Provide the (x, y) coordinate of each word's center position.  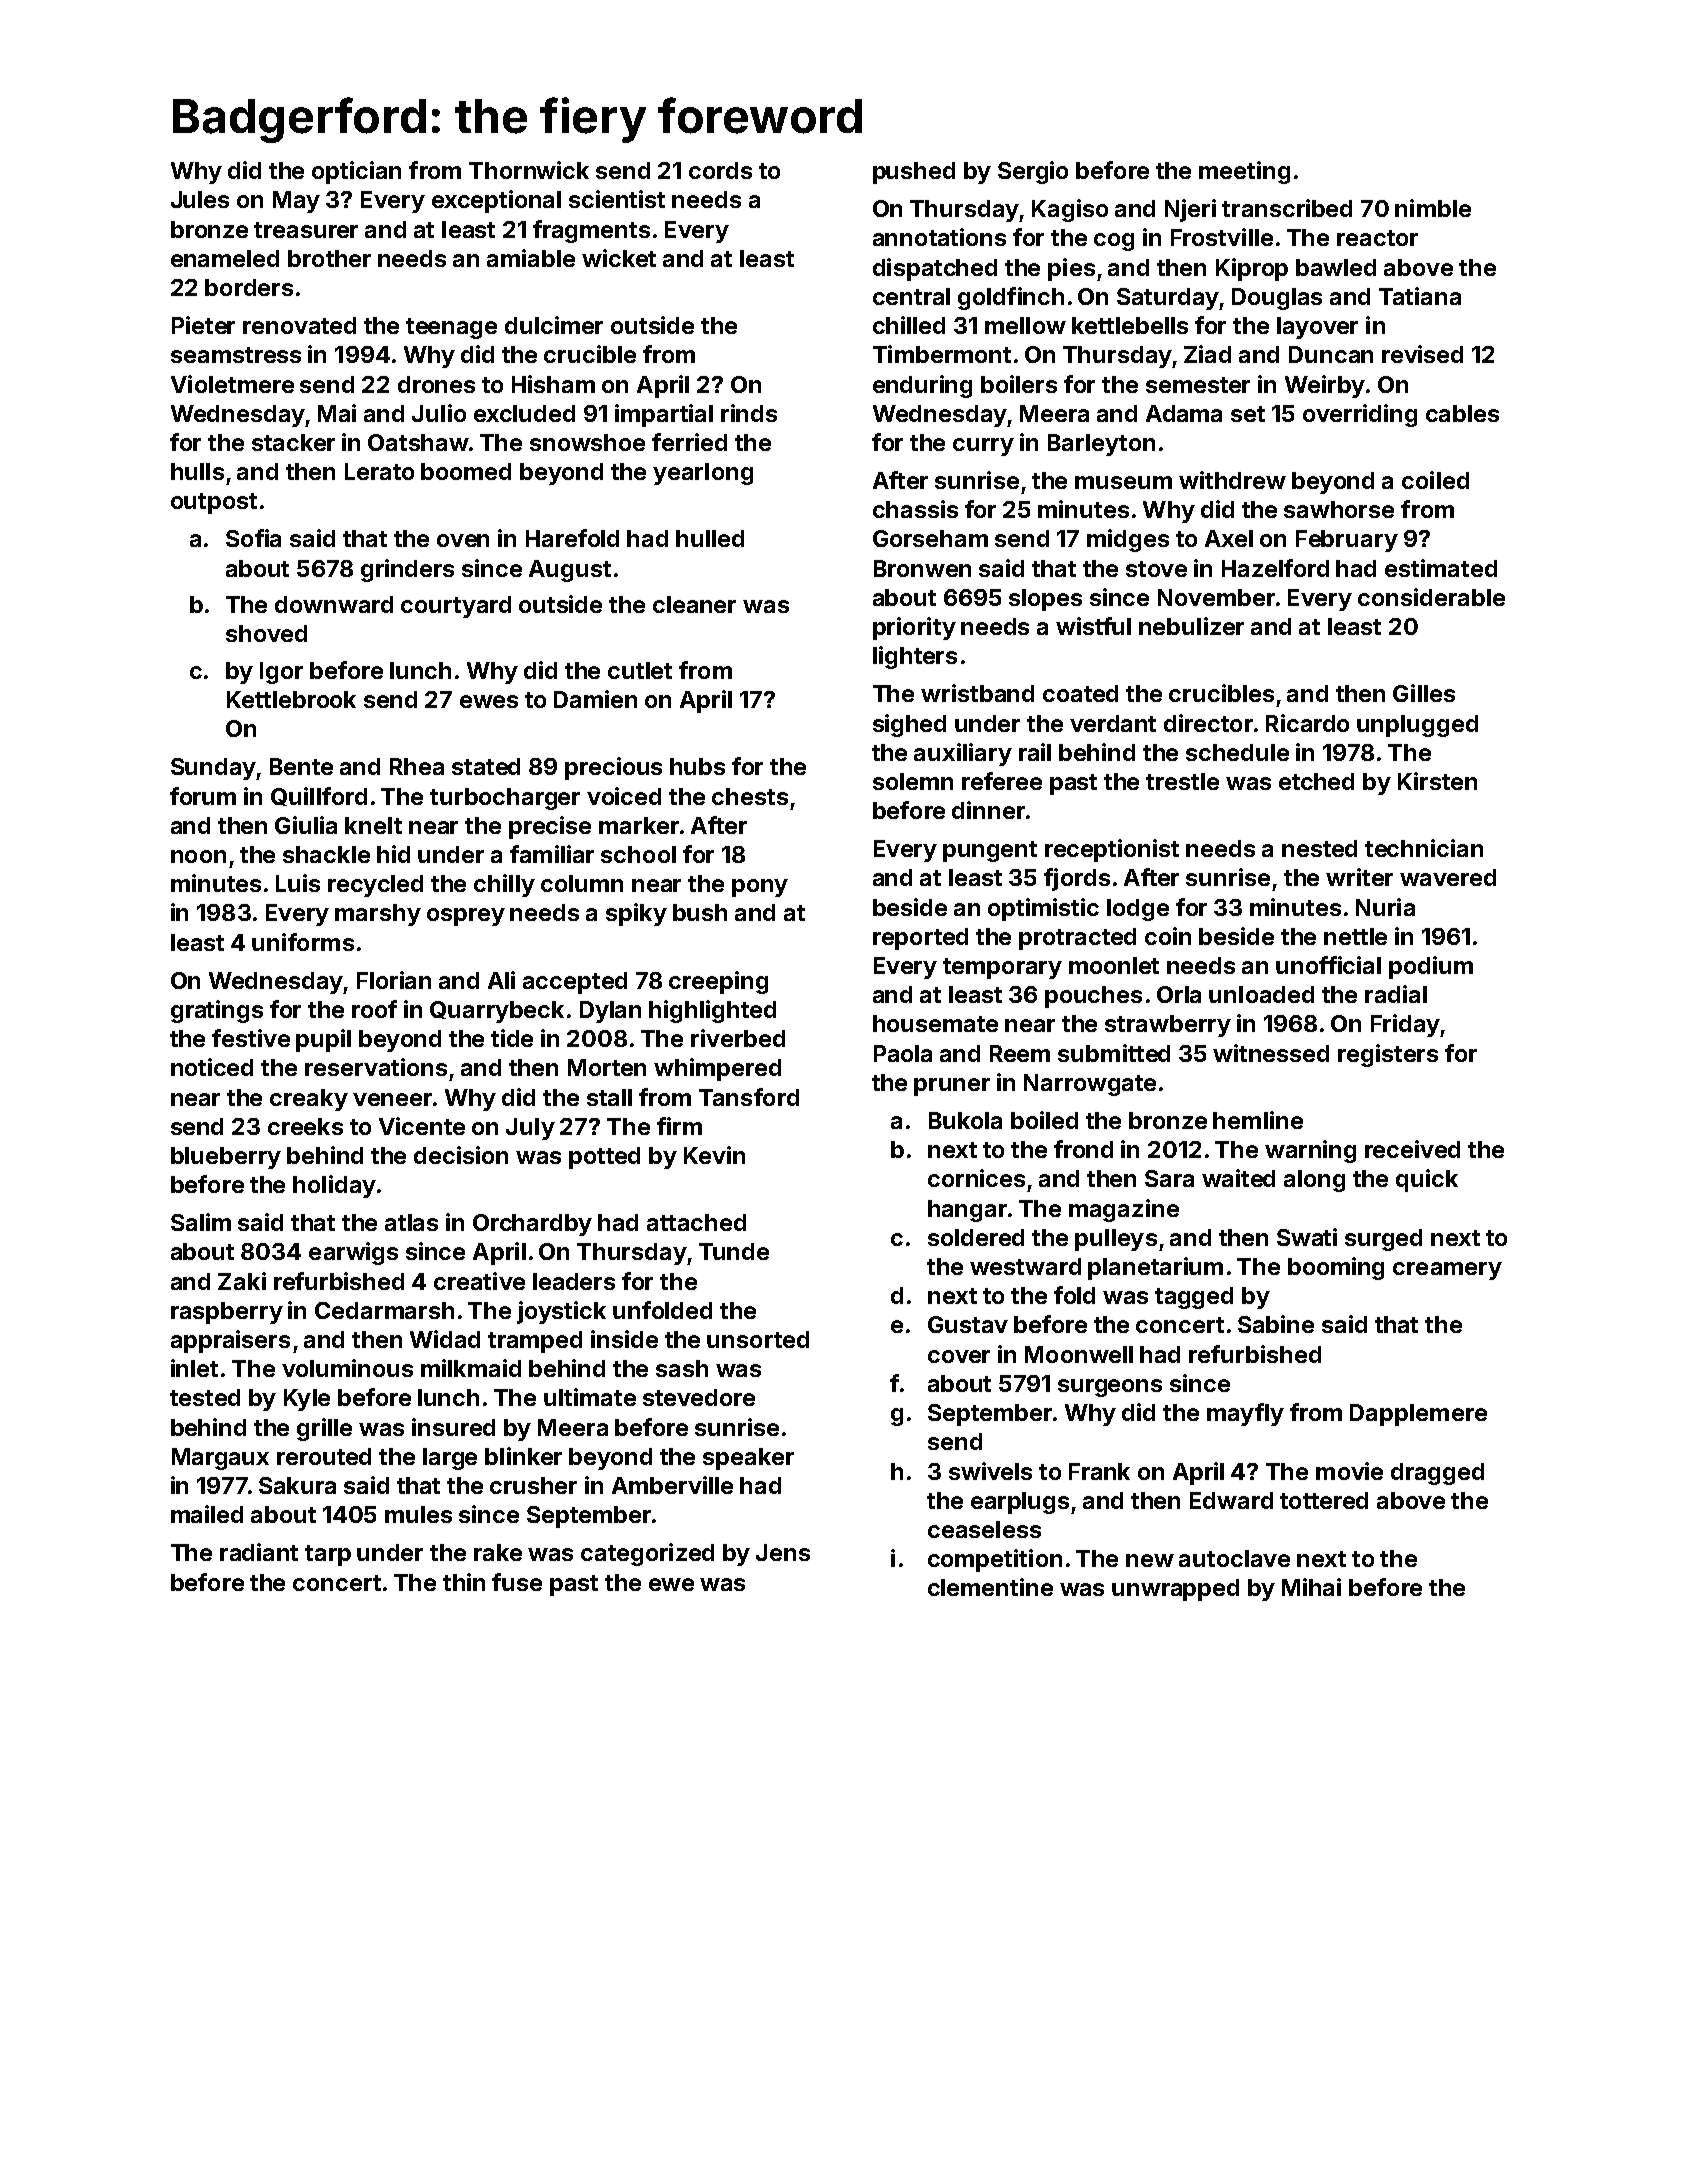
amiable (531, 258)
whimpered (717, 1069)
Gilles (1424, 693)
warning (1310, 1151)
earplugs (1020, 1503)
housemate (935, 1023)
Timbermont (942, 354)
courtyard (456, 607)
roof (374, 1009)
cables (1462, 413)
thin (464, 1582)
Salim (201, 1222)
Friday (1405, 1025)
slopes (1045, 600)
